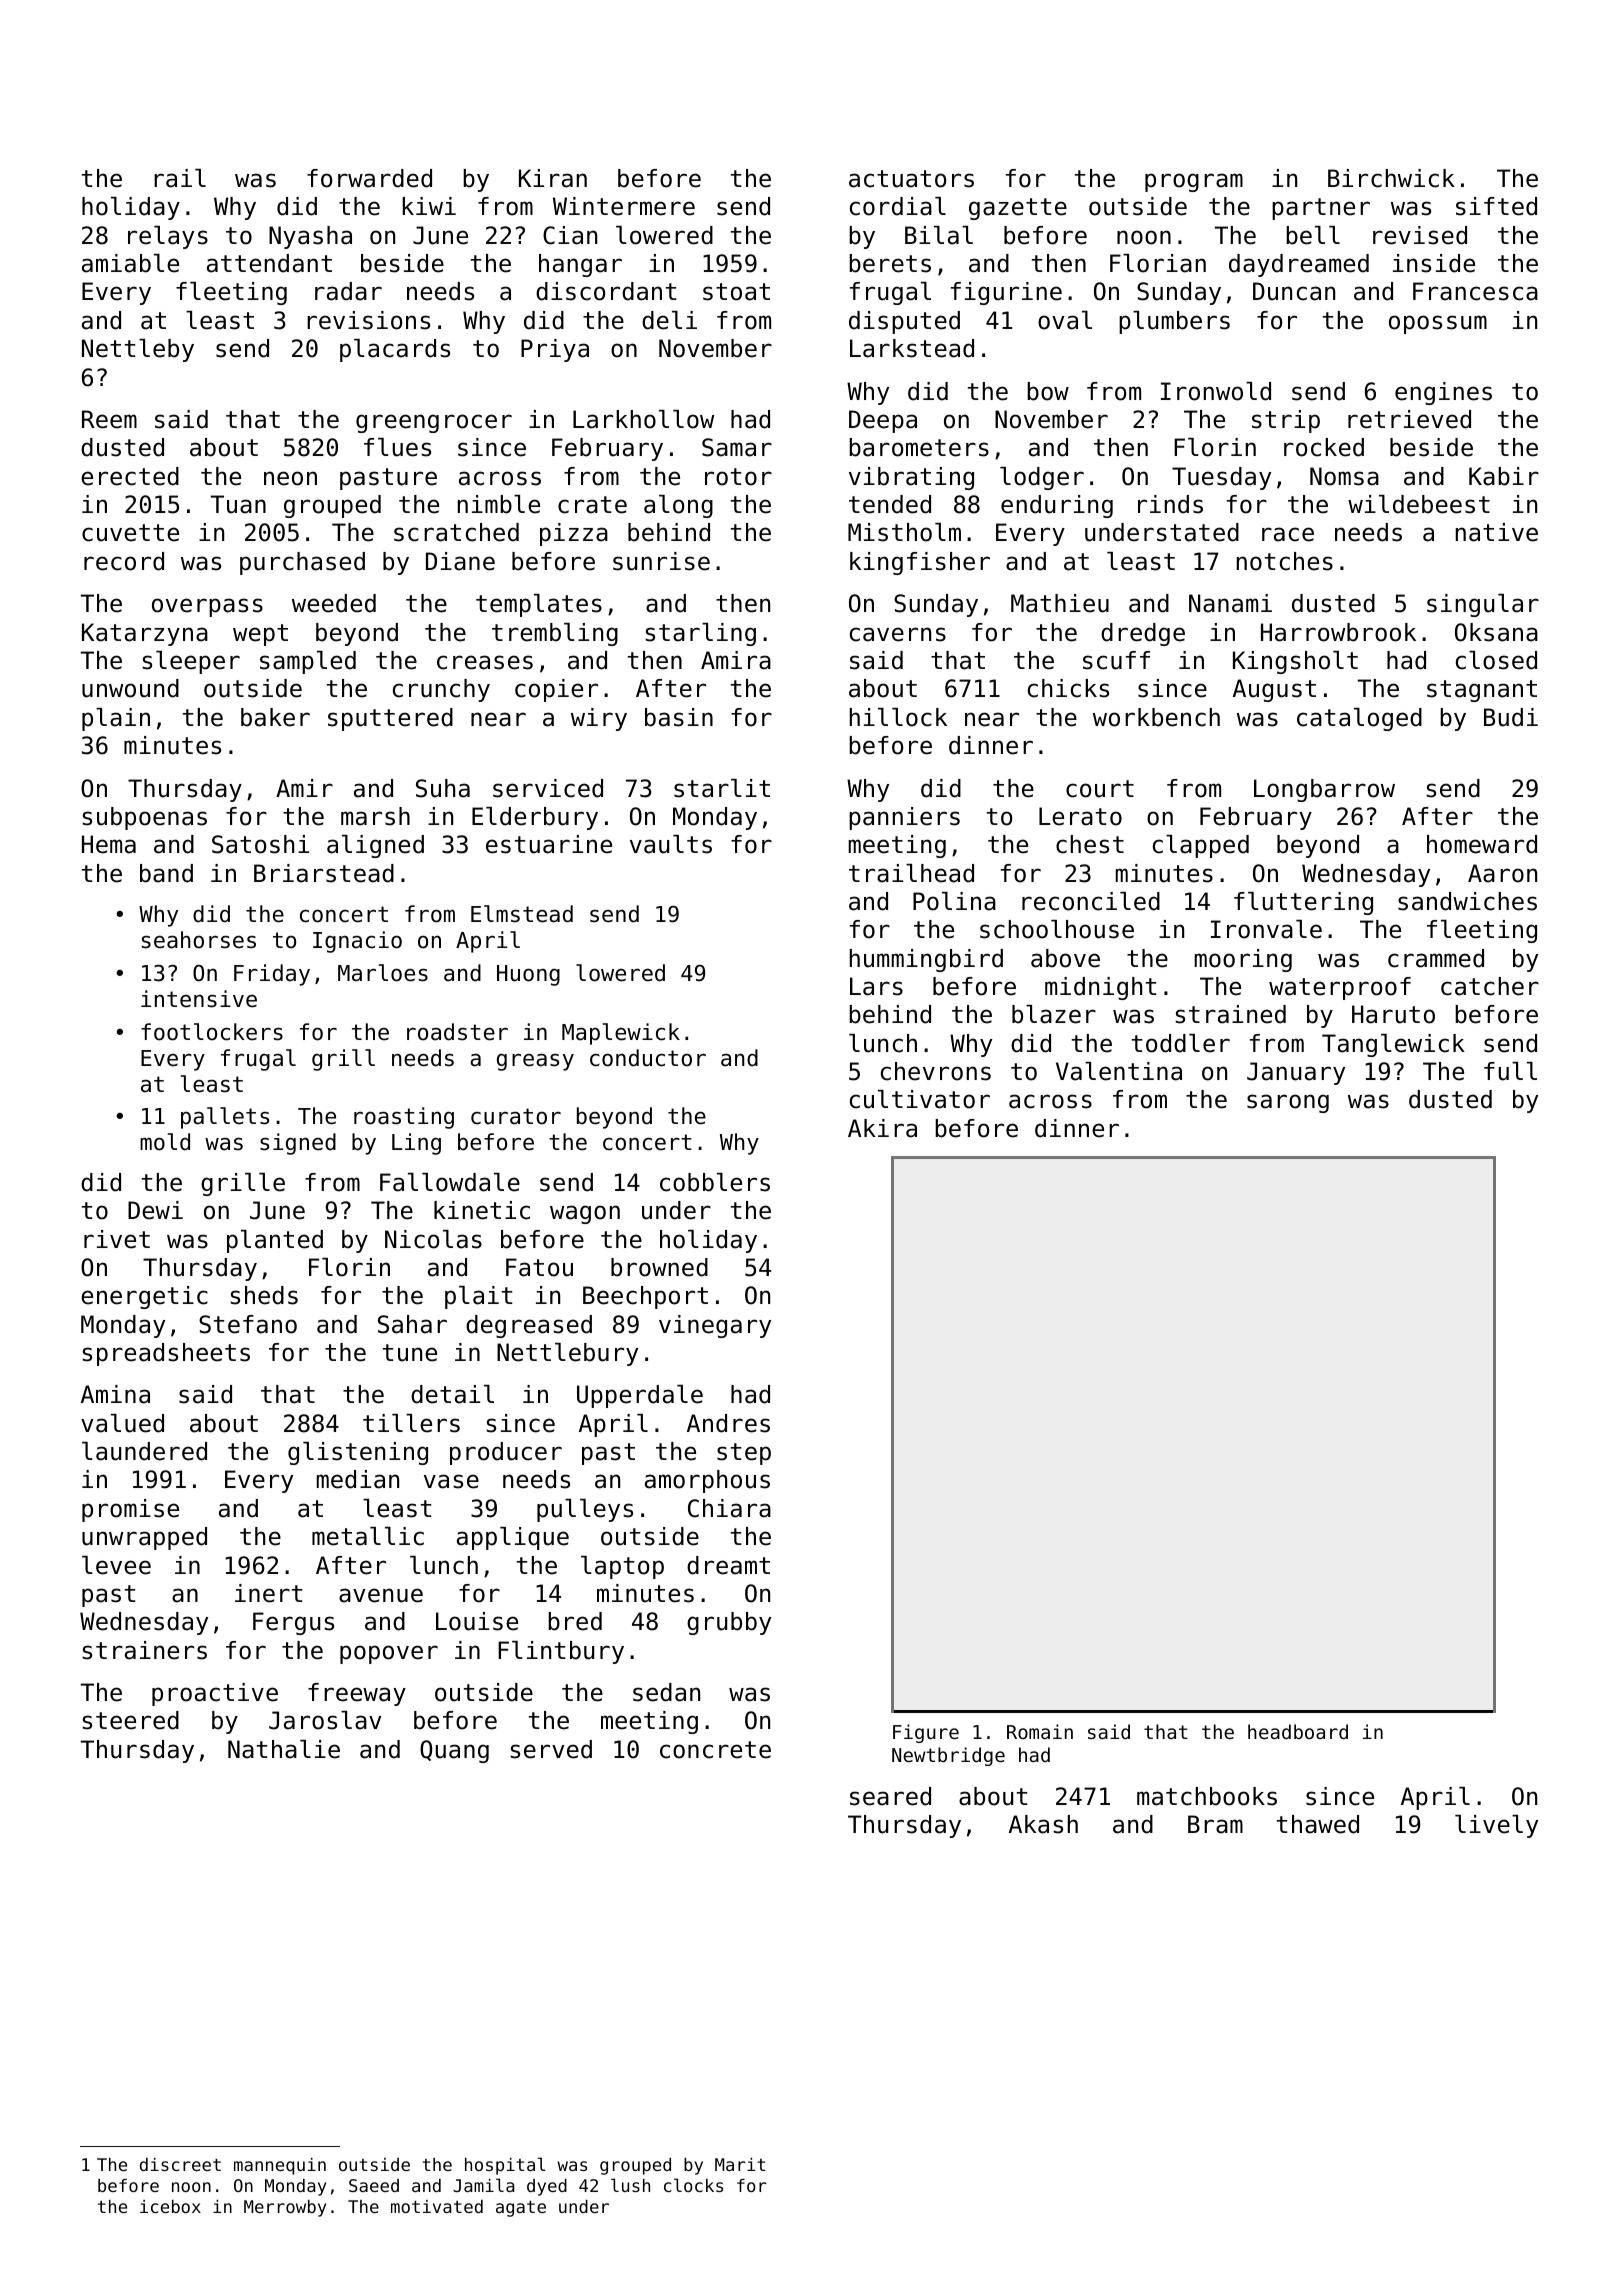 The width and height of the screenshot is (1620, 2292). Describe the element at coordinates (1482, 844) in the screenshot. I see `homeward` at that location.
